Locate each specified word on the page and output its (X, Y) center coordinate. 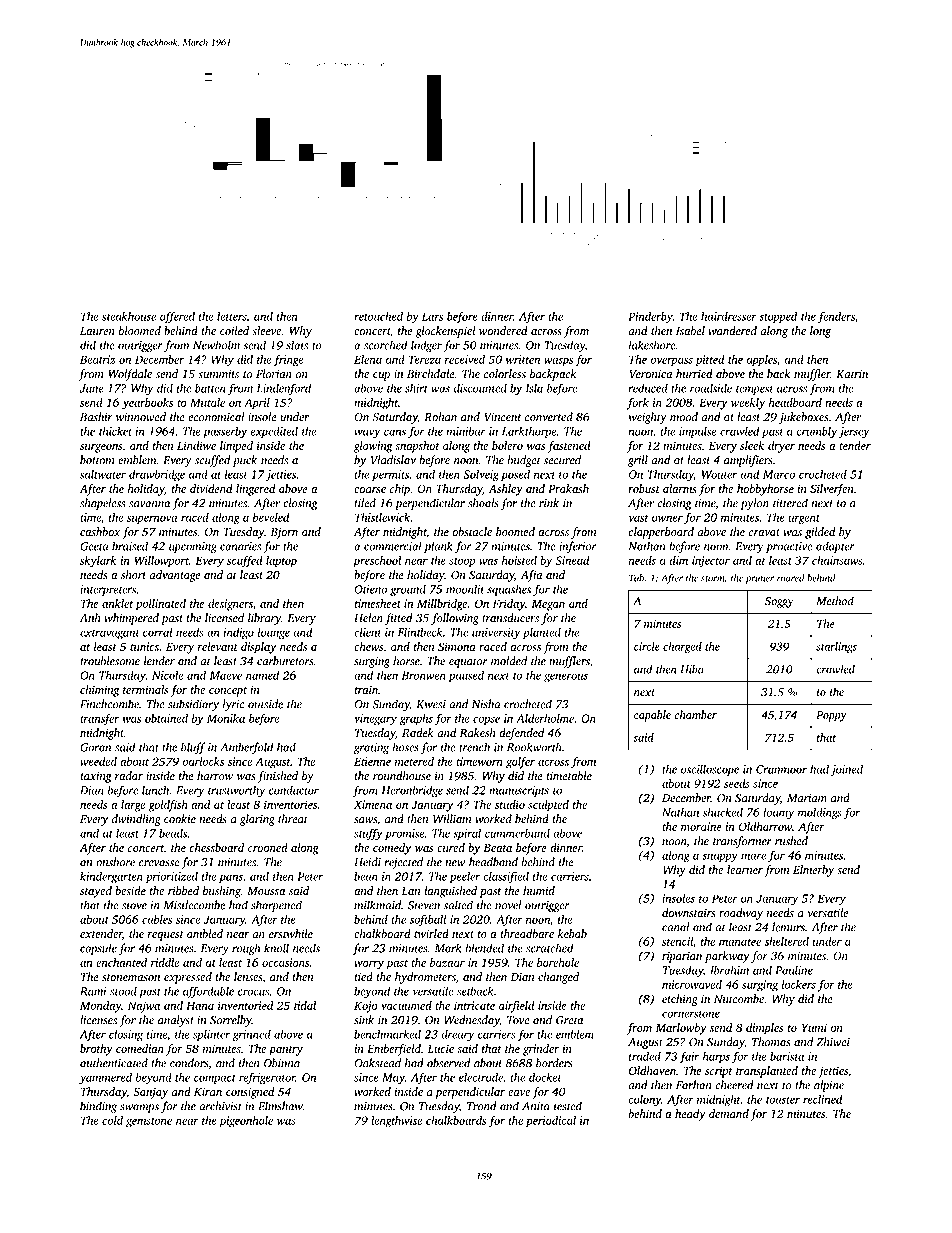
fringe (288, 361)
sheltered (786, 941)
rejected (403, 863)
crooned (268, 847)
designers (230, 605)
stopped (778, 318)
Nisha (486, 704)
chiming (100, 691)
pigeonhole (246, 1122)
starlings (836, 648)
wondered (503, 330)
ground (408, 590)
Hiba (692, 669)
